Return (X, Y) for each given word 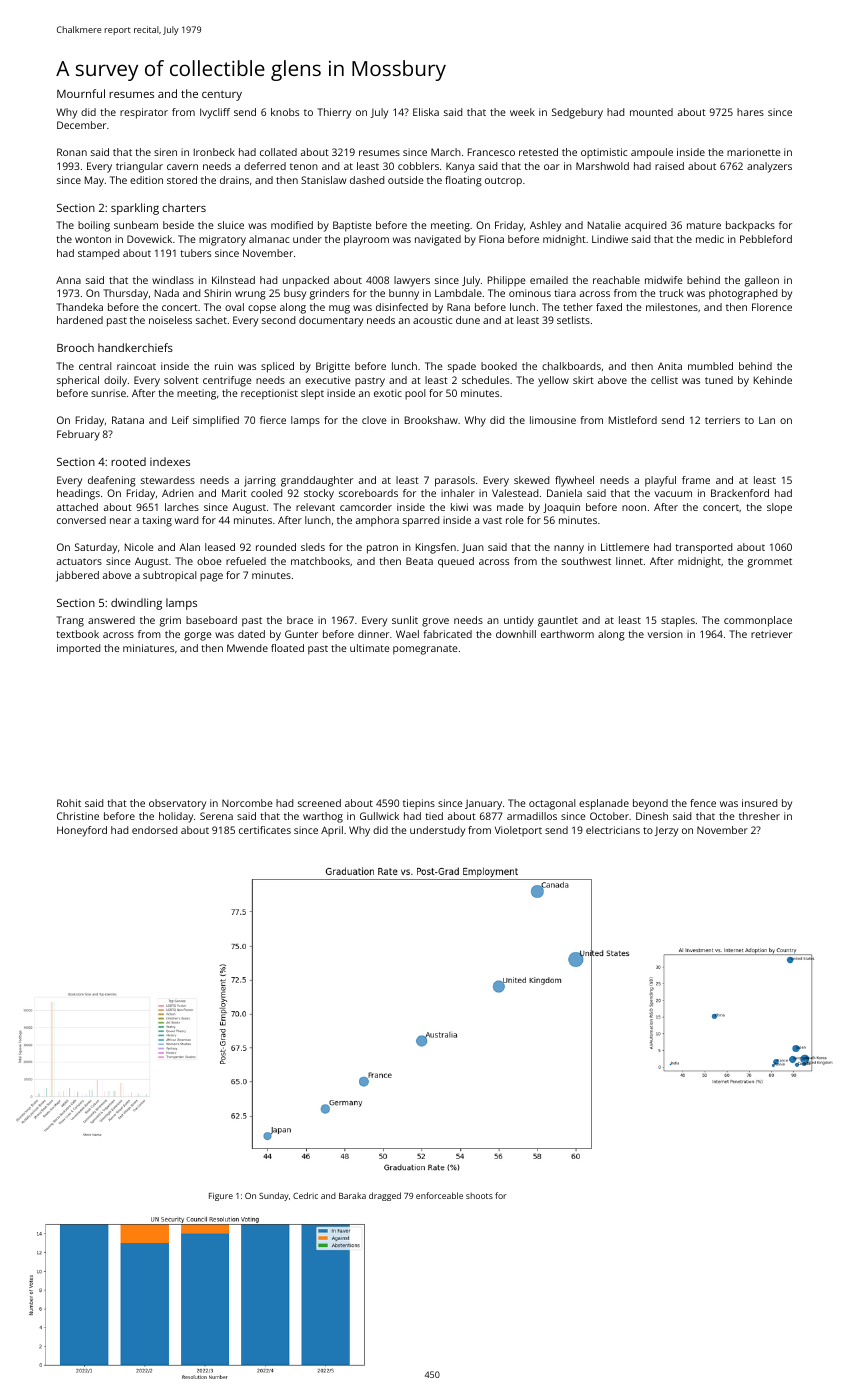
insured (759, 803)
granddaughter (317, 481)
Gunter (301, 634)
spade (462, 367)
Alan (189, 547)
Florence (772, 307)
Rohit (69, 803)
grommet (770, 563)
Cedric (305, 1195)
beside (178, 225)
